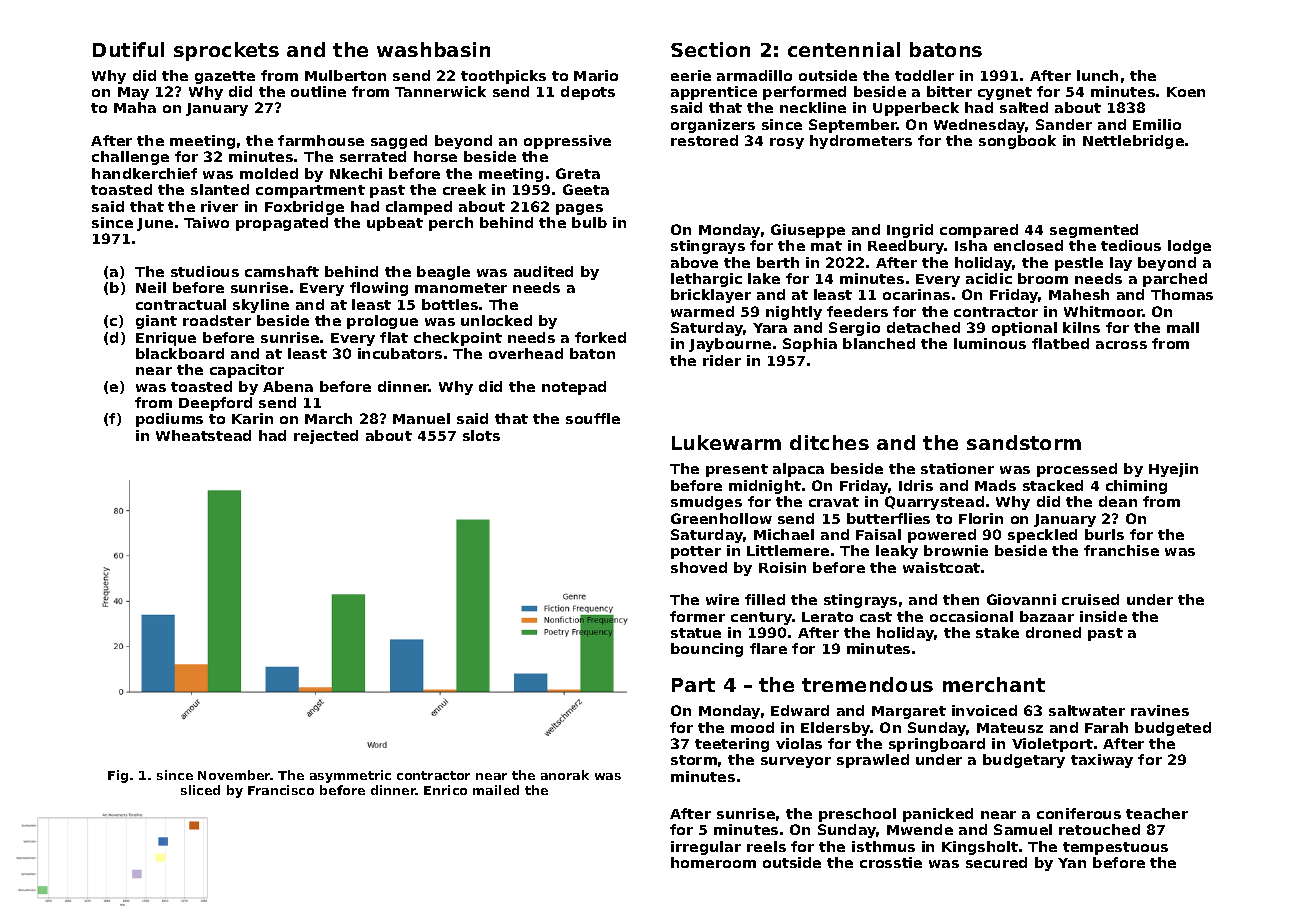 The height and width of the document is (924, 1308). I want to click on sliced, so click(200, 790).
